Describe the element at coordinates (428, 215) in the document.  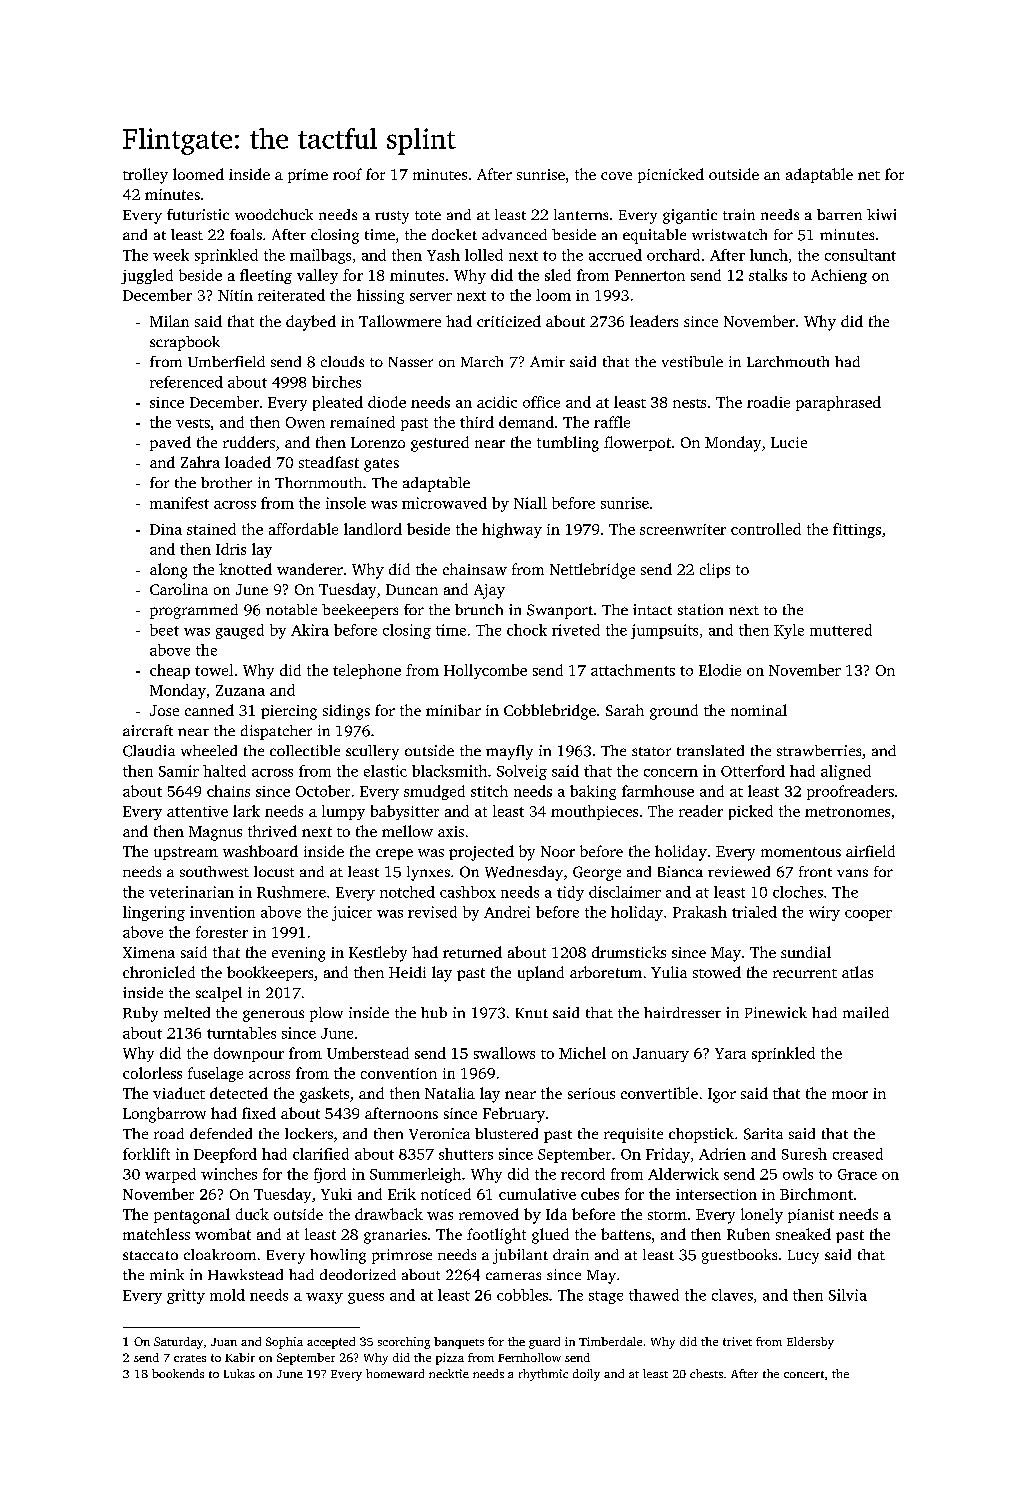
I see `tote` at that location.
